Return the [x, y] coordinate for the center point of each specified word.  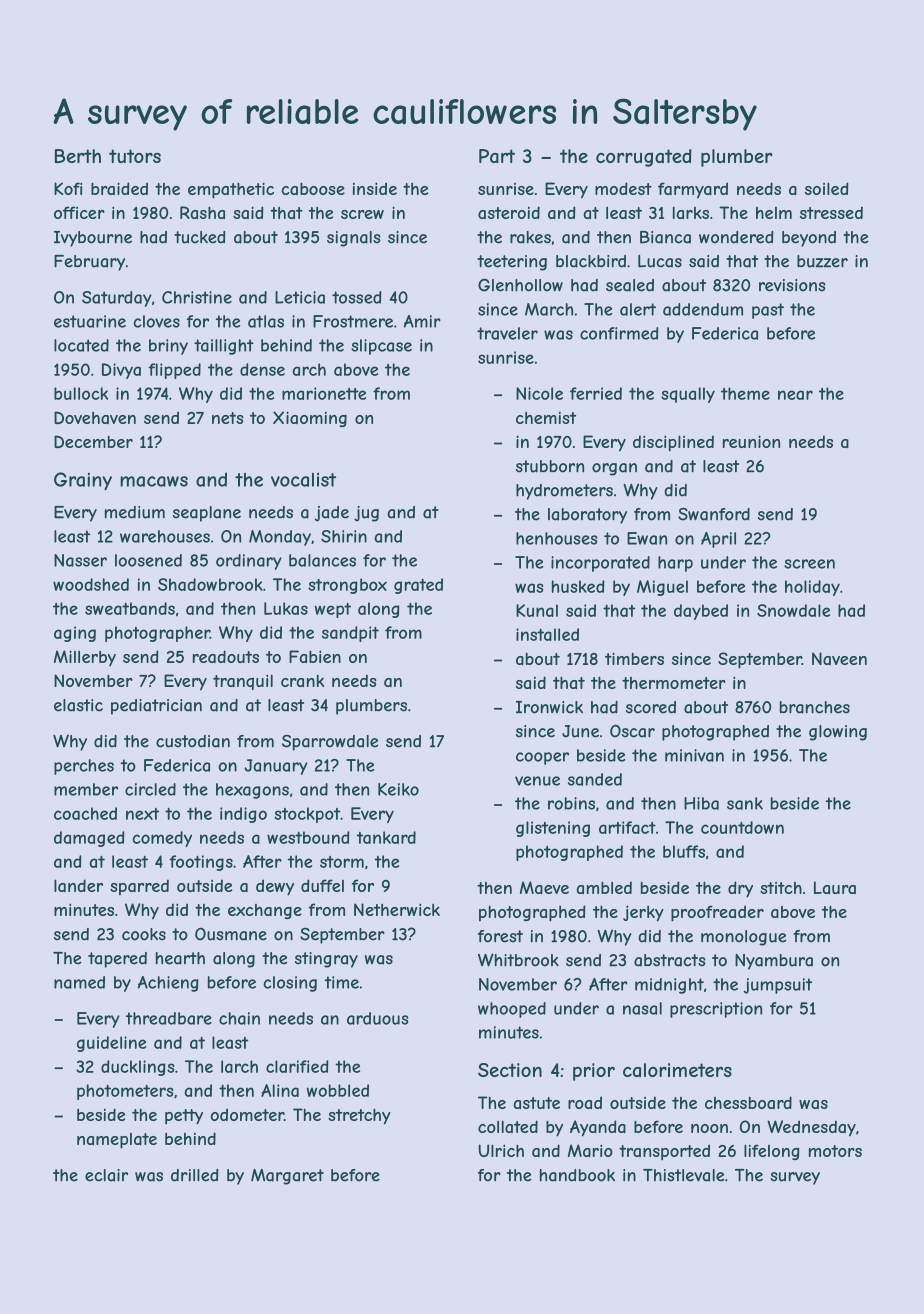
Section [510, 1070]
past [768, 311]
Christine [197, 297]
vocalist [303, 480]
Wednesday [811, 1128]
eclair [106, 1175]
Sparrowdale [330, 743]
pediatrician [156, 707]
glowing [838, 733]
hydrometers [564, 492]
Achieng [168, 984]
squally [688, 395]
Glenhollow [520, 285]
